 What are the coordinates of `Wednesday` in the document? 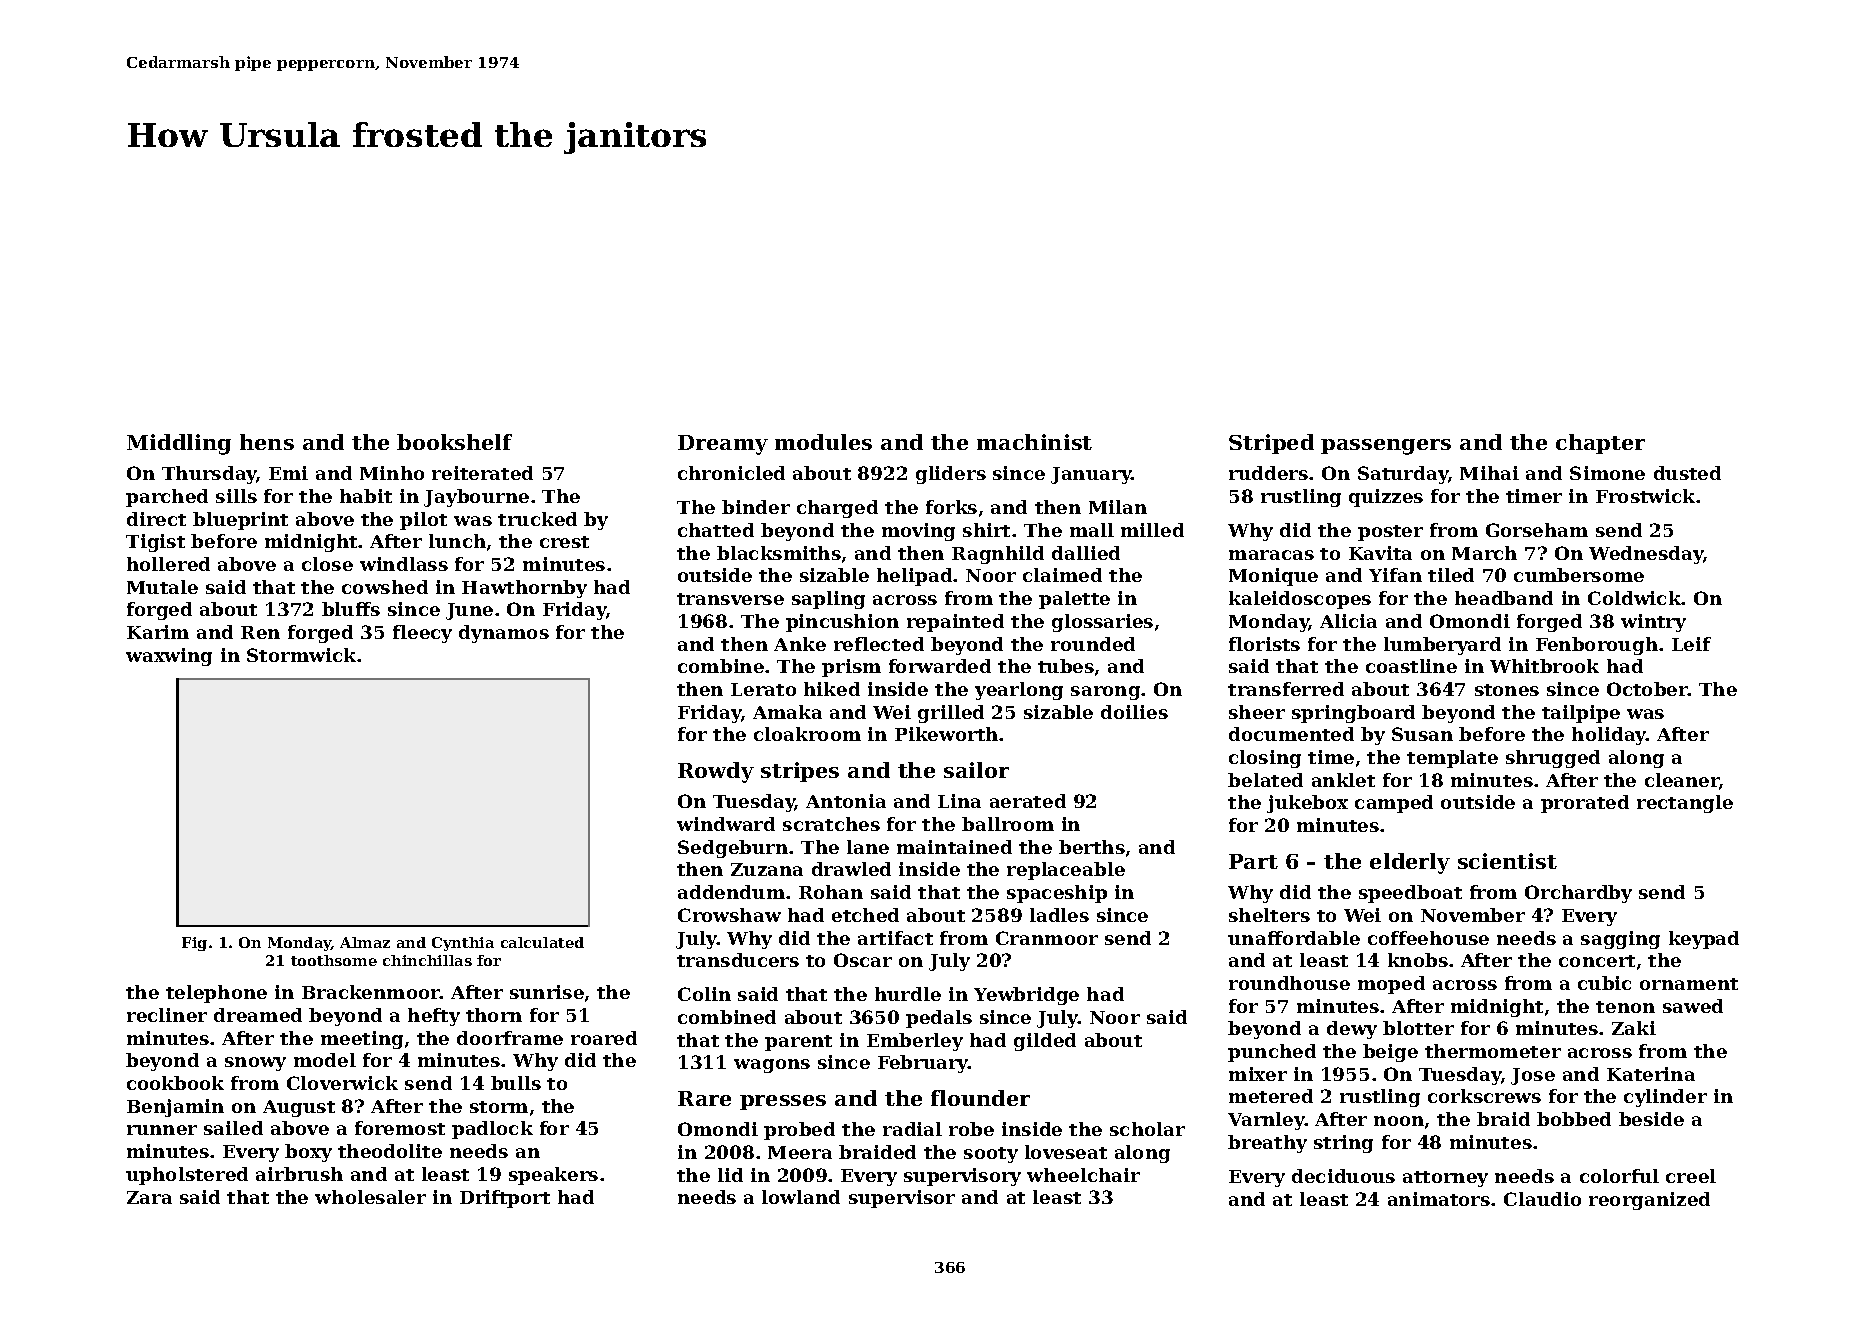 It's located at (1646, 555).
